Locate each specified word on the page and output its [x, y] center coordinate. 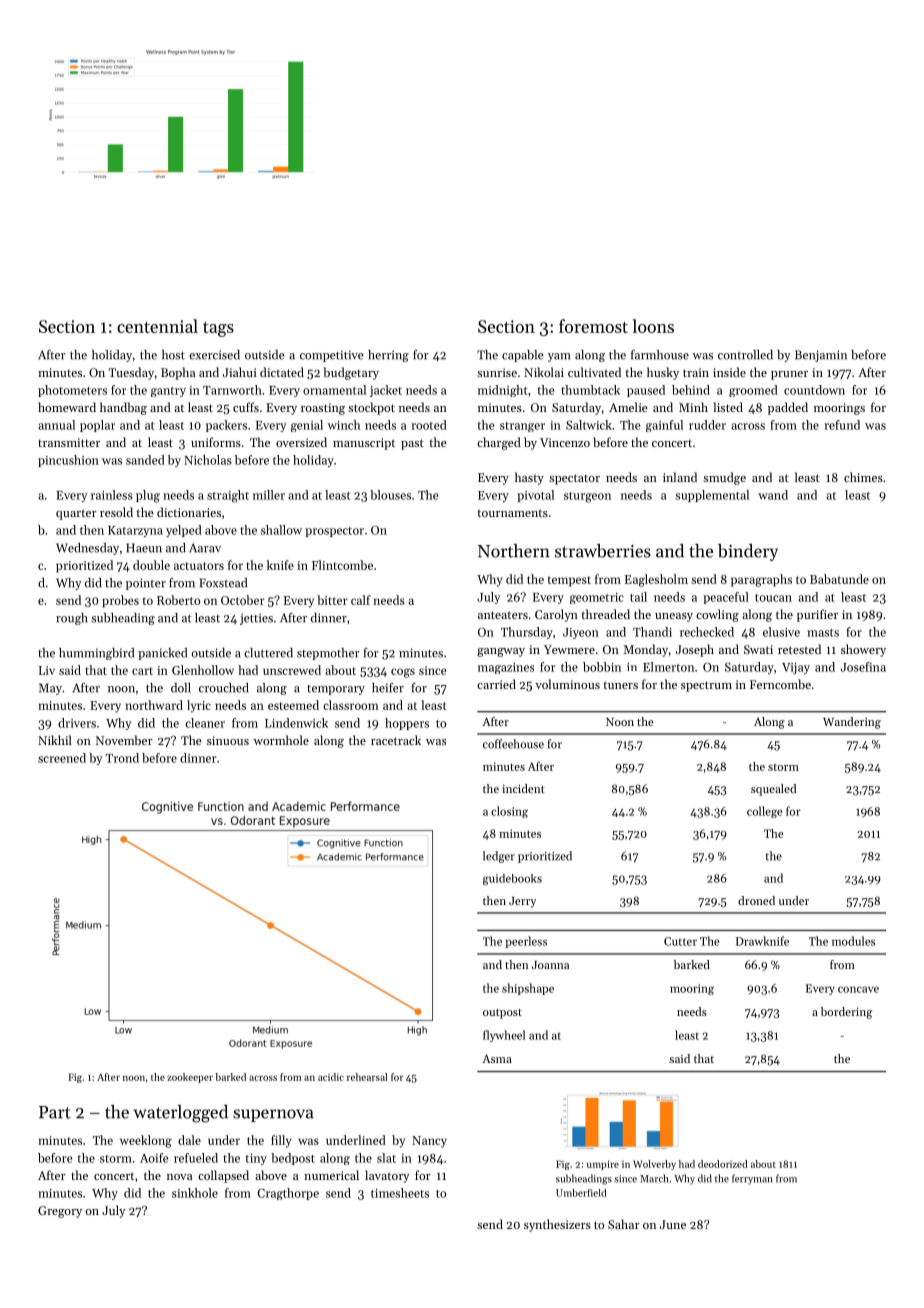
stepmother [328, 654]
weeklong [146, 1141]
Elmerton [668, 667]
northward [154, 705]
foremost [593, 326]
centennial [157, 326]
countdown [814, 390]
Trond [122, 758]
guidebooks [512, 879]
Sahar [624, 1224]
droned [756, 900]
